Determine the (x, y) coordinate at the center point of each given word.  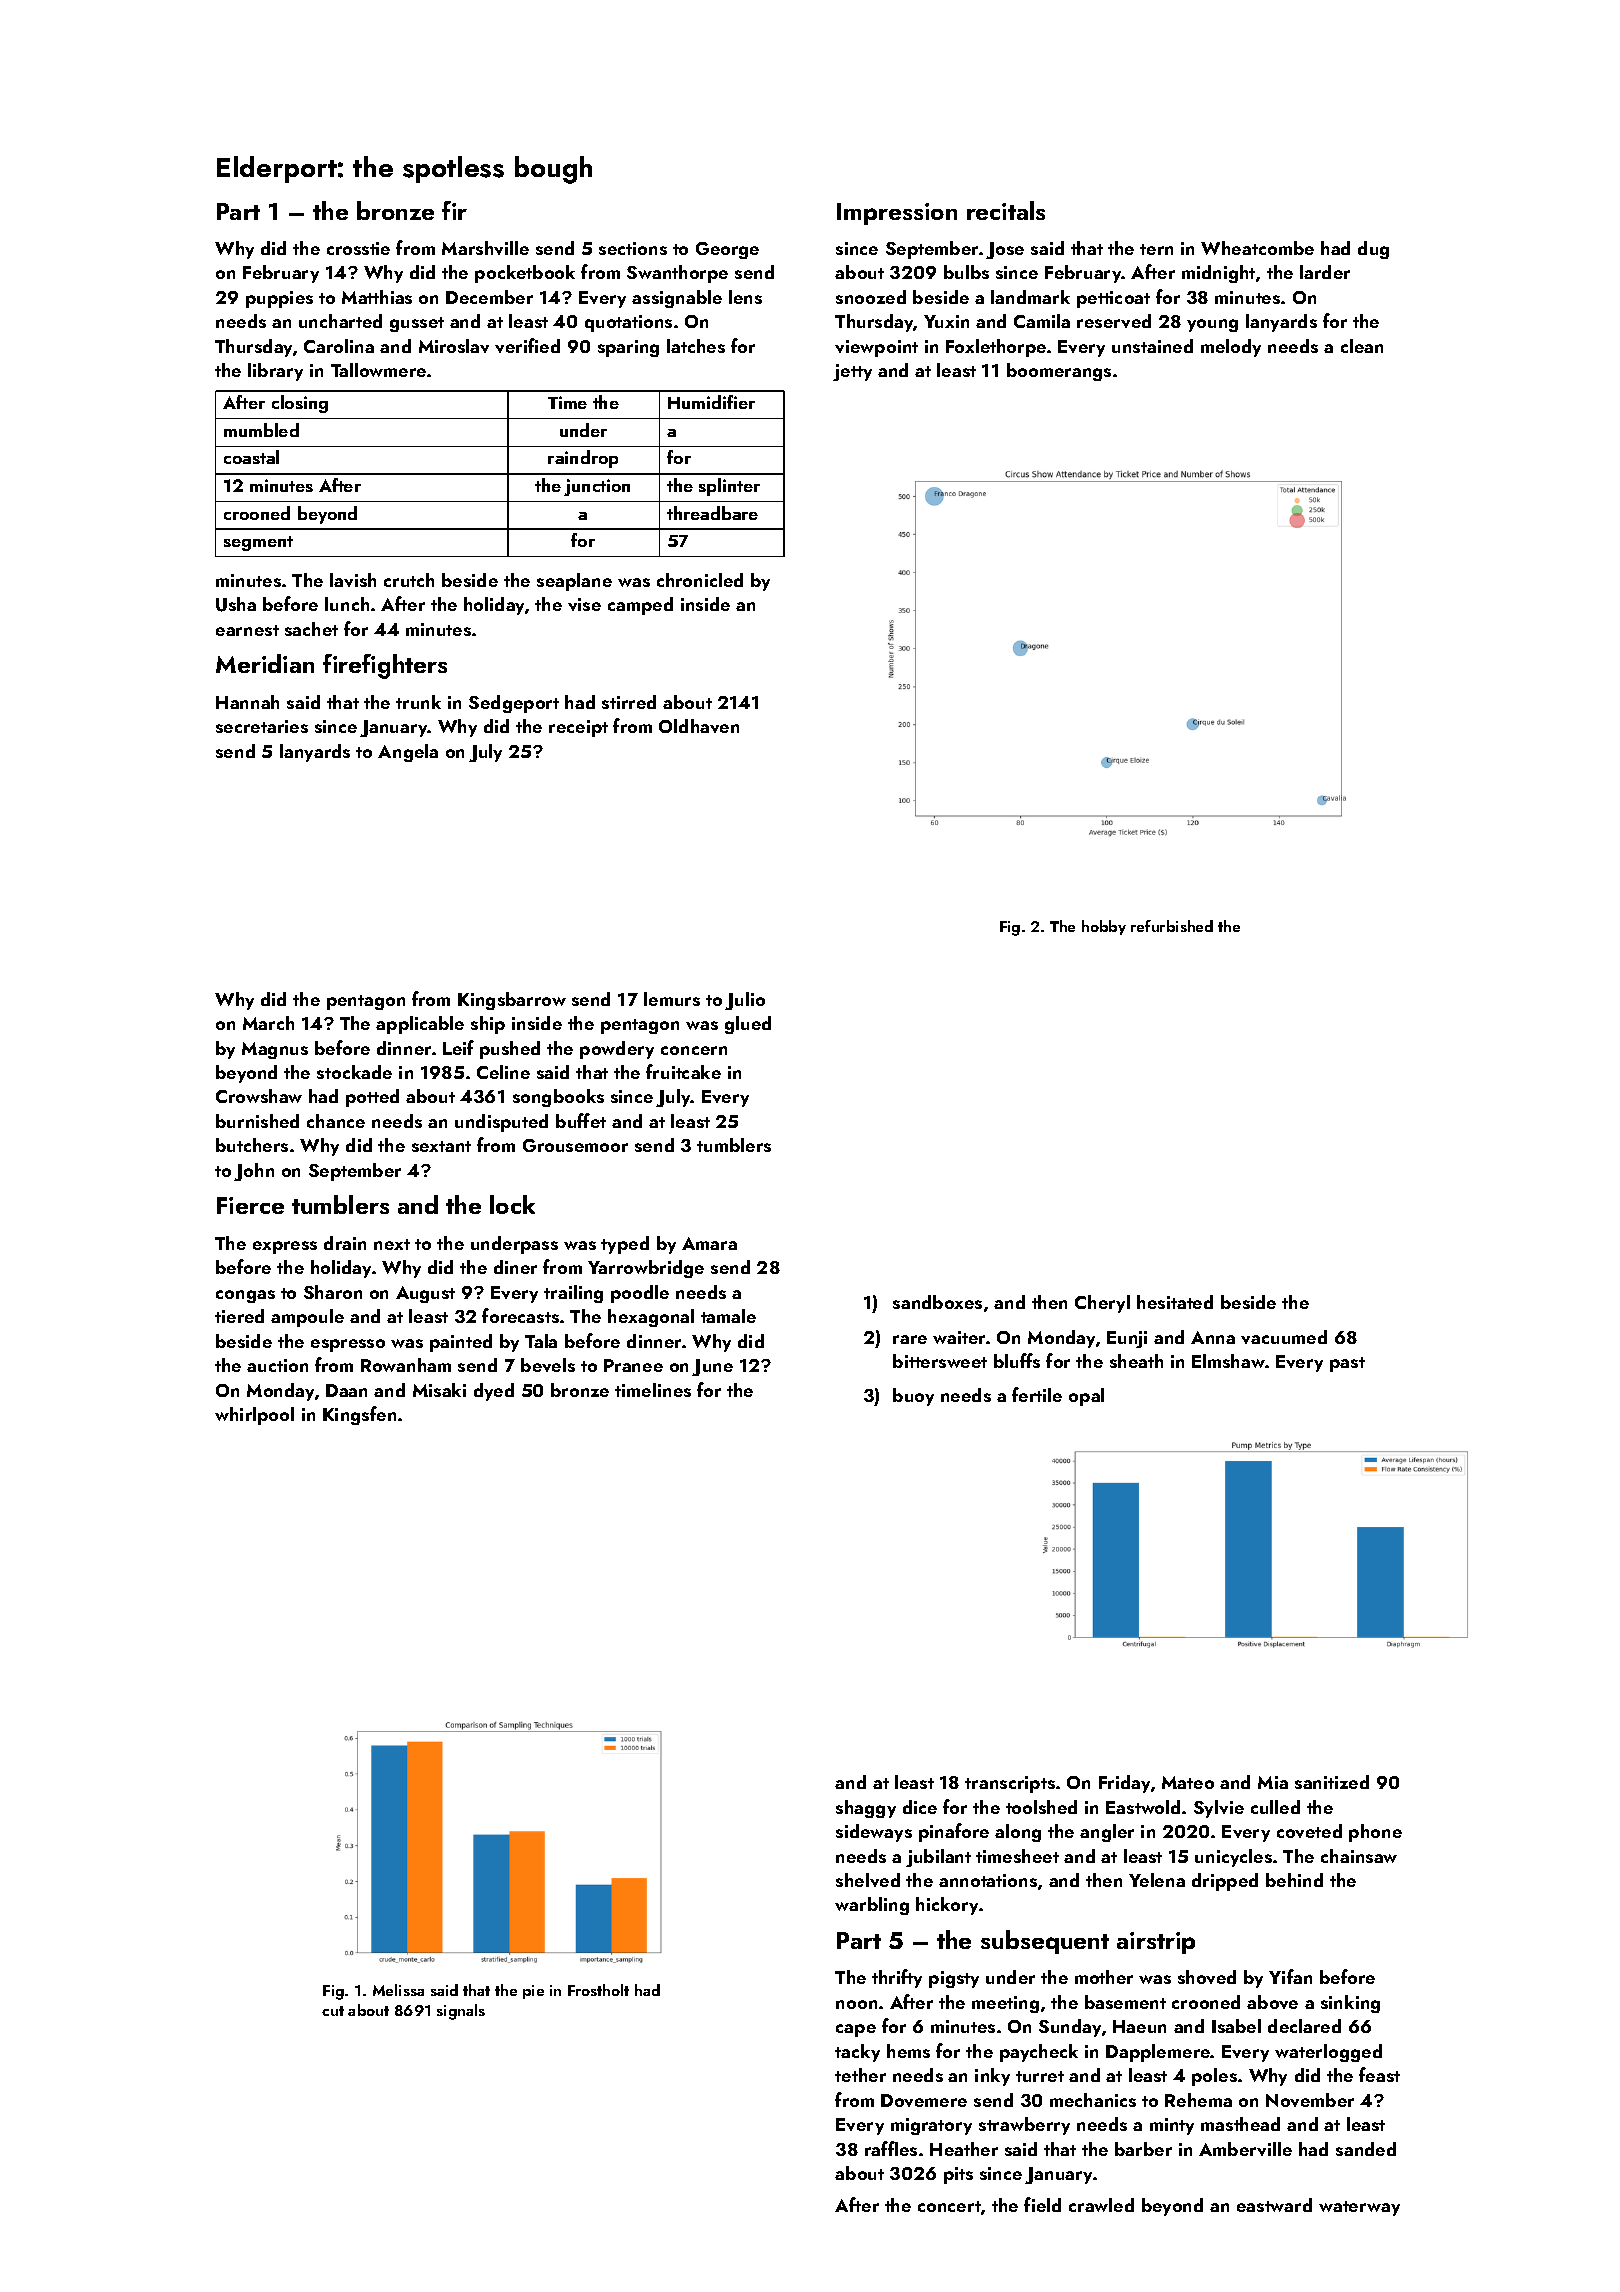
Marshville (485, 248)
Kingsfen (359, 1415)
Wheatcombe (1257, 248)
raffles (891, 2148)
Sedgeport (514, 704)
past (1347, 1364)
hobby (1104, 927)
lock (512, 1204)
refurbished (1172, 926)
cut (333, 2011)
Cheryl (1102, 1304)
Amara (709, 1243)
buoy (913, 1397)
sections (633, 248)
